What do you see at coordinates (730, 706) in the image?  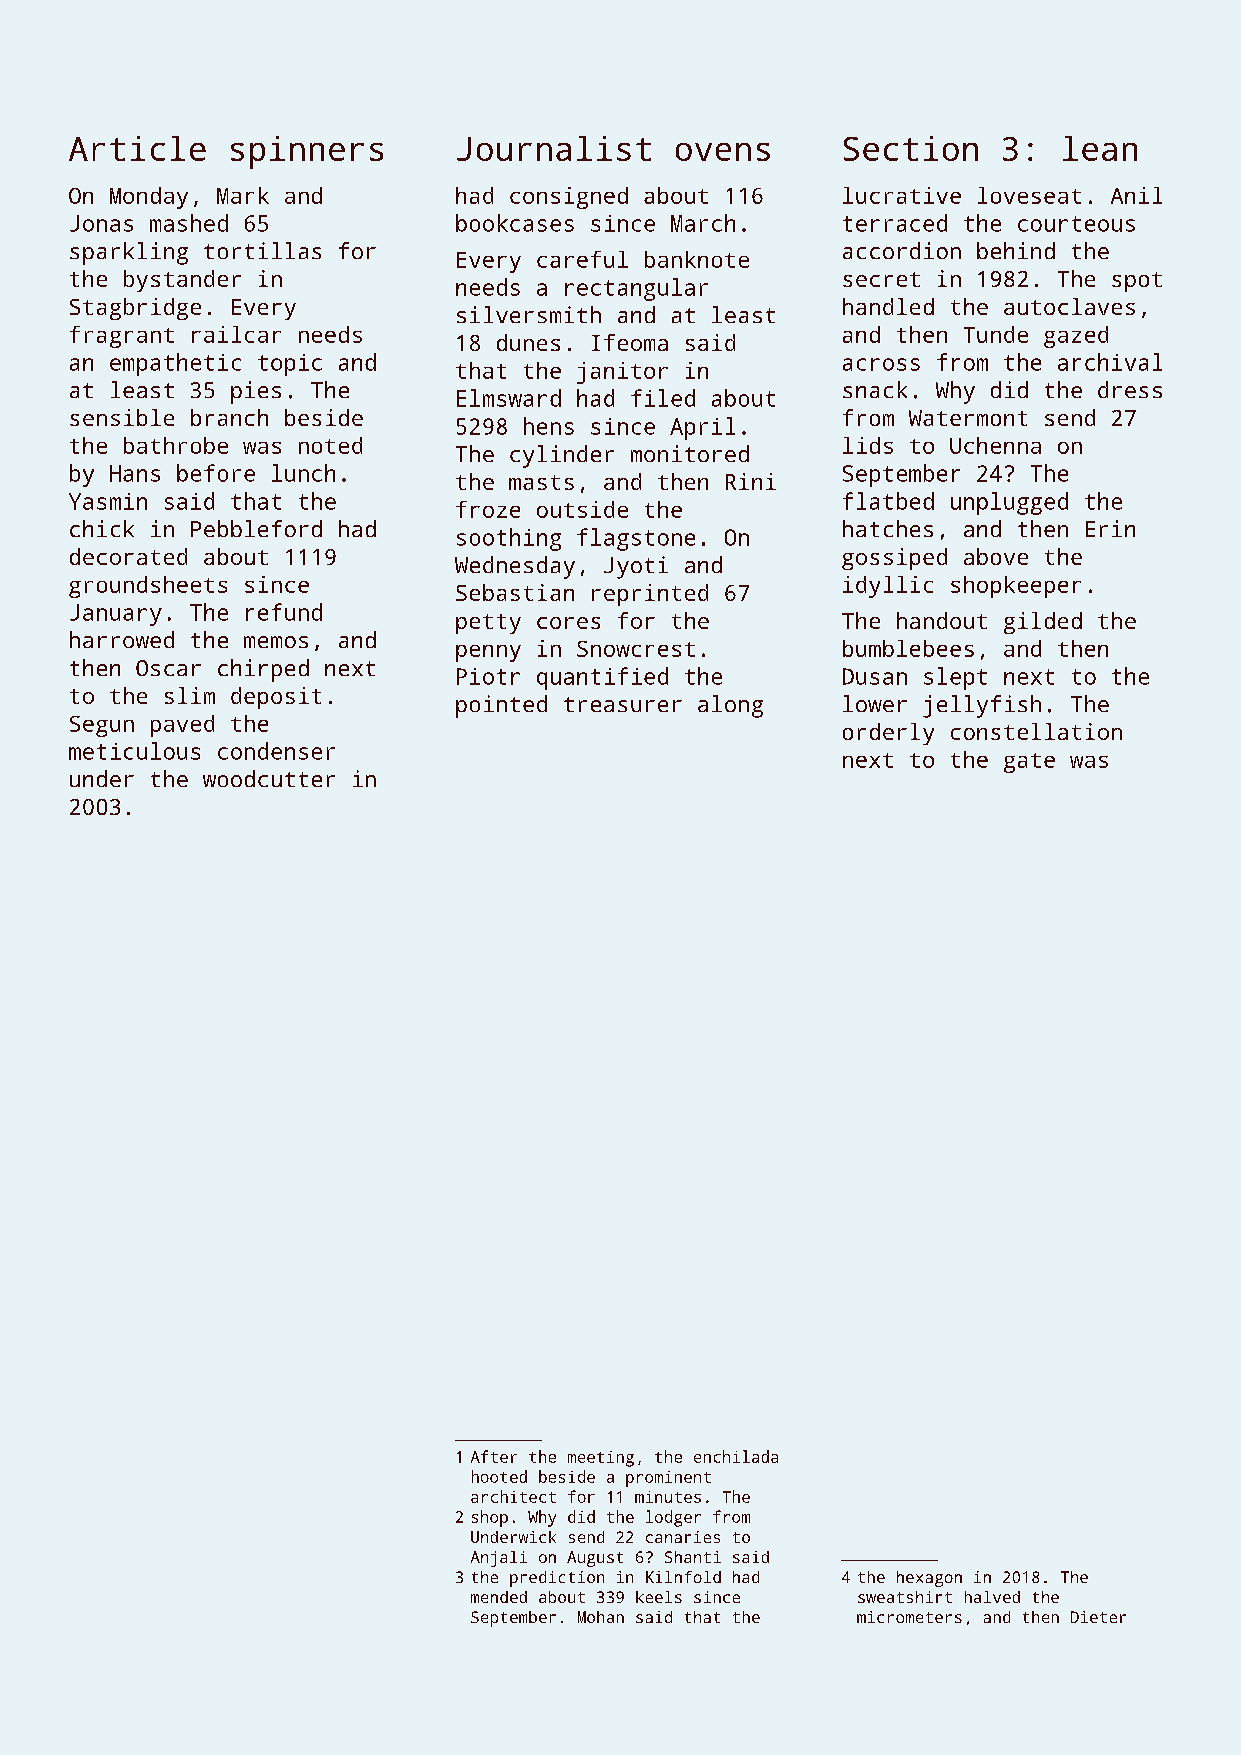 I see `along` at bounding box center [730, 706].
